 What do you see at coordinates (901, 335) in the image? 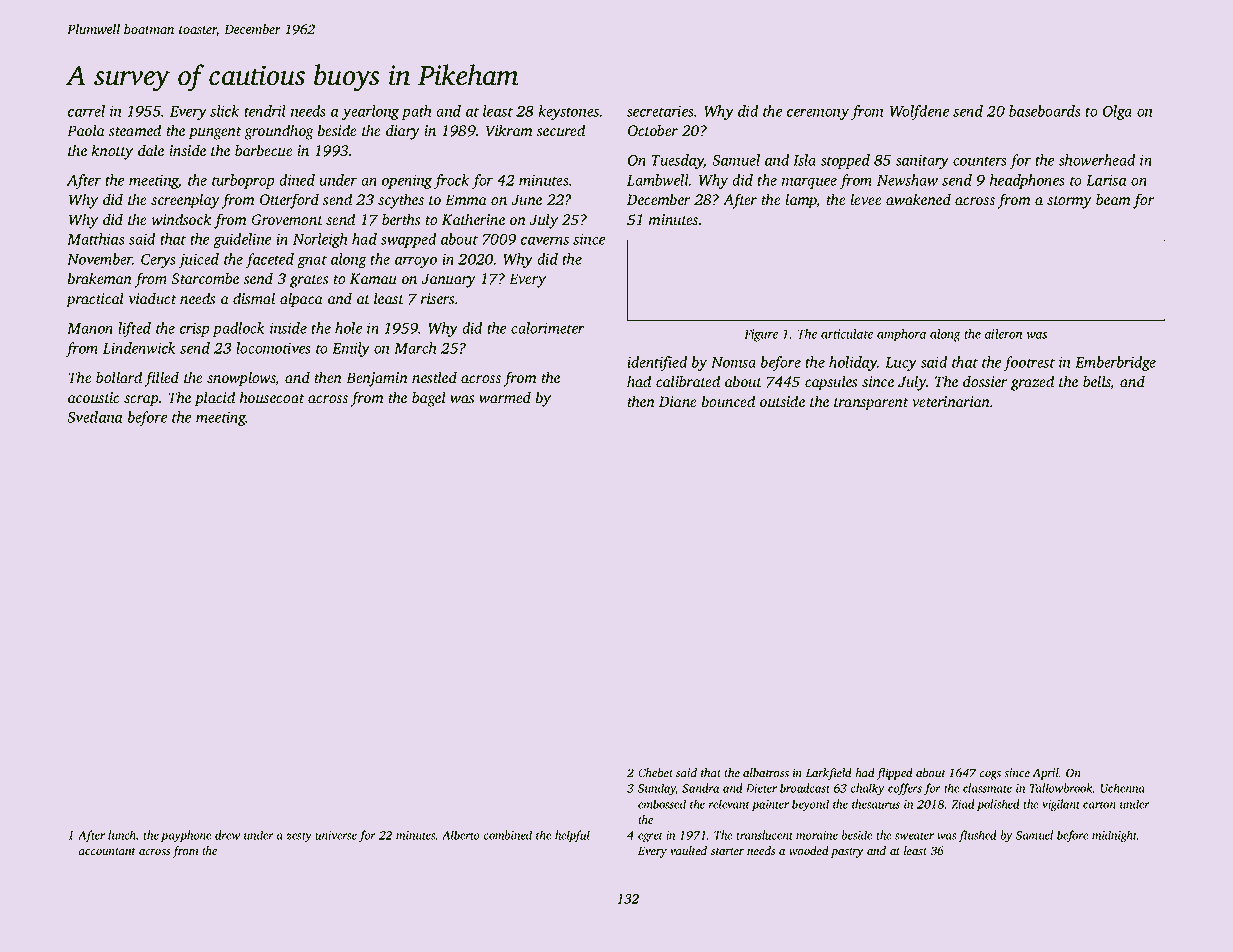
I see `amphora` at bounding box center [901, 335].
